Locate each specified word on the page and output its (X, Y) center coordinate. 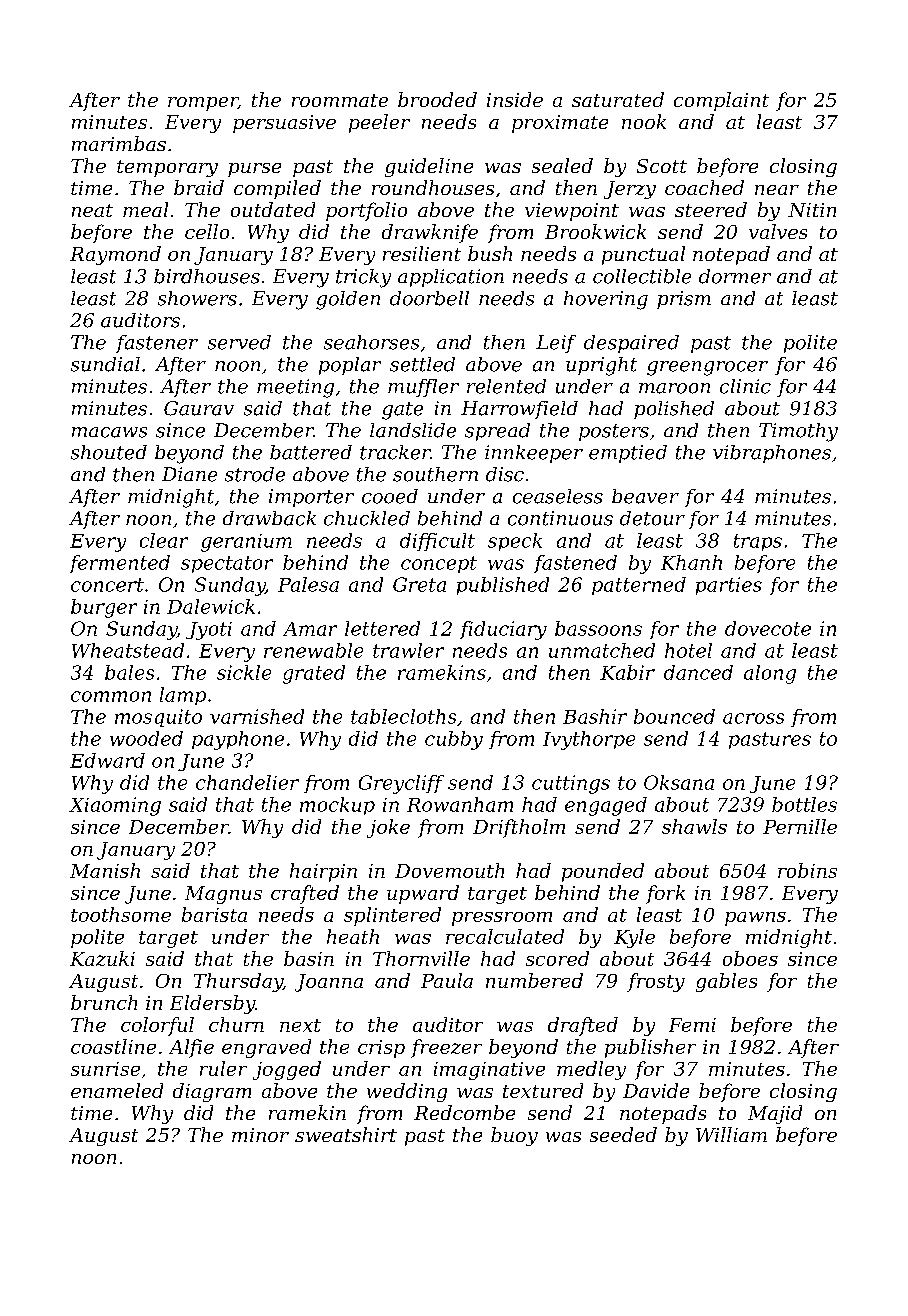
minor (260, 1135)
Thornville (421, 958)
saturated (618, 99)
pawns (755, 919)
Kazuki (102, 958)
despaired (631, 344)
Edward (107, 760)
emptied (628, 454)
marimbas (119, 143)
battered (311, 452)
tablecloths (403, 716)
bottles (804, 804)
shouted (109, 452)
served (239, 342)
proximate (560, 124)
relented (506, 386)
